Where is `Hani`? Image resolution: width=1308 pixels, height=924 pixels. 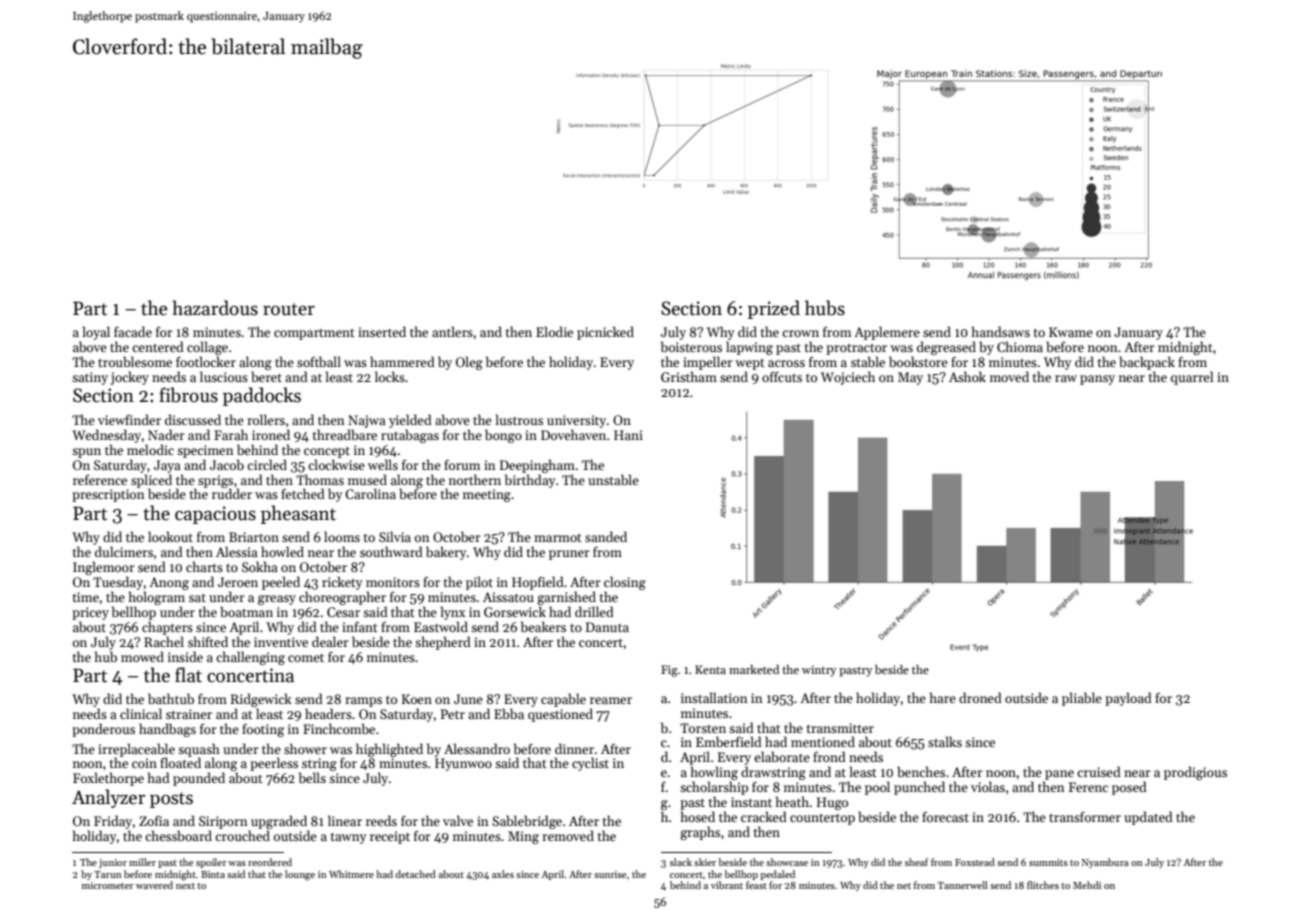 Hani is located at coordinates (628, 435).
